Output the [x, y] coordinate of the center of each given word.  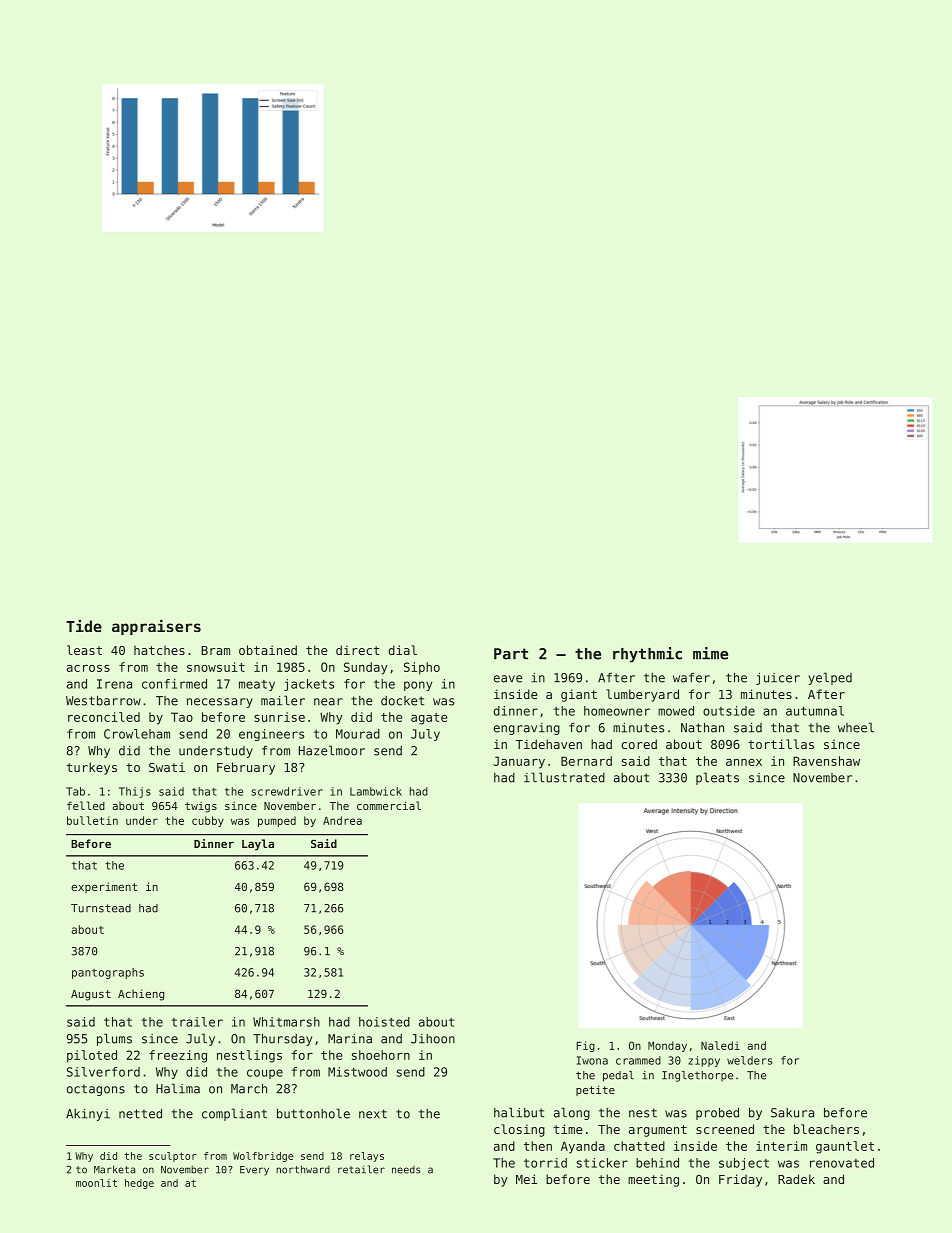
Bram [216, 650]
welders [749, 1060]
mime [710, 653]
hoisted [384, 1022]
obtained [268, 650]
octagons [96, 1090]
